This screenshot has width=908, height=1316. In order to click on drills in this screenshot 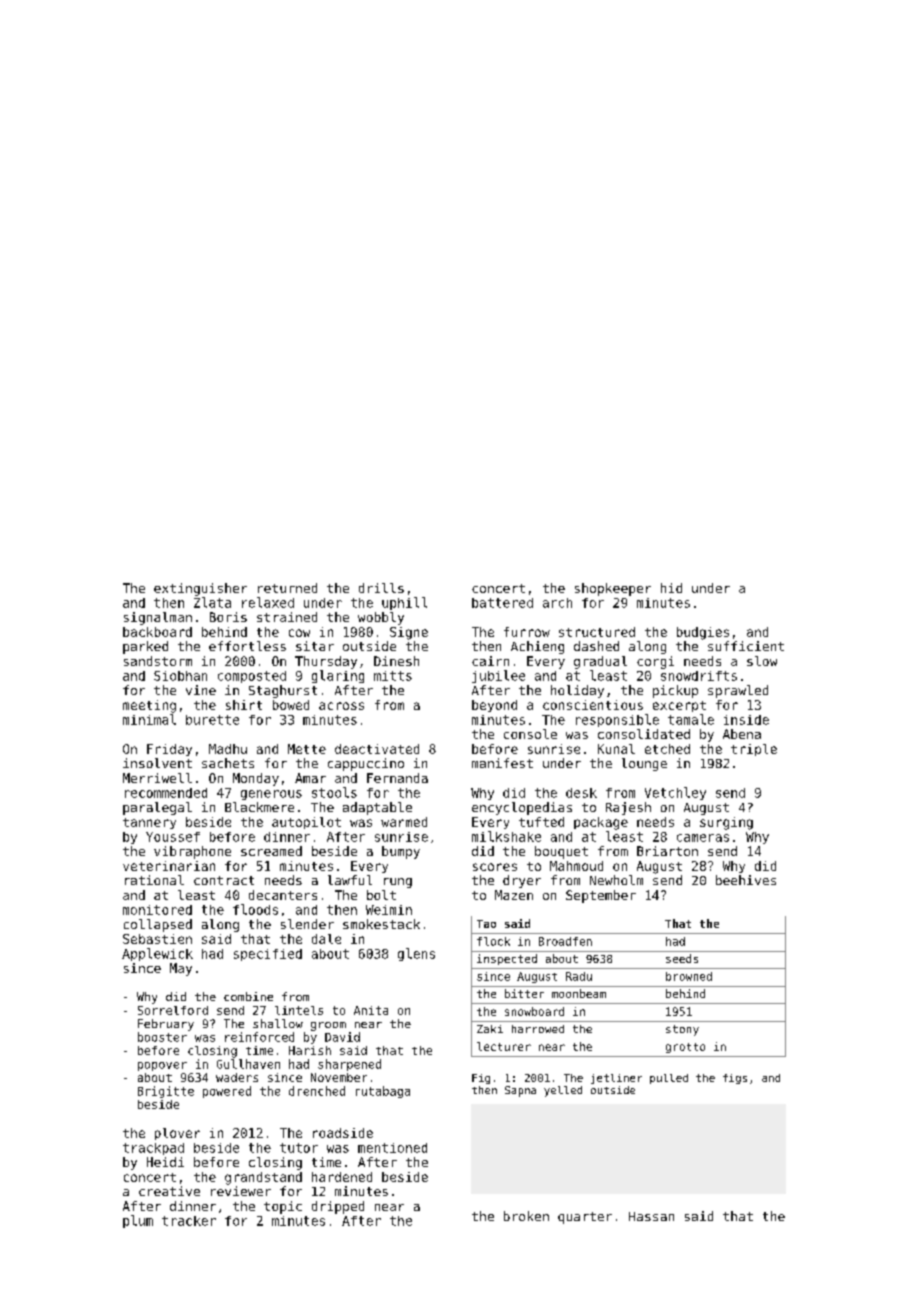, I will do `click(381, 588)`.
